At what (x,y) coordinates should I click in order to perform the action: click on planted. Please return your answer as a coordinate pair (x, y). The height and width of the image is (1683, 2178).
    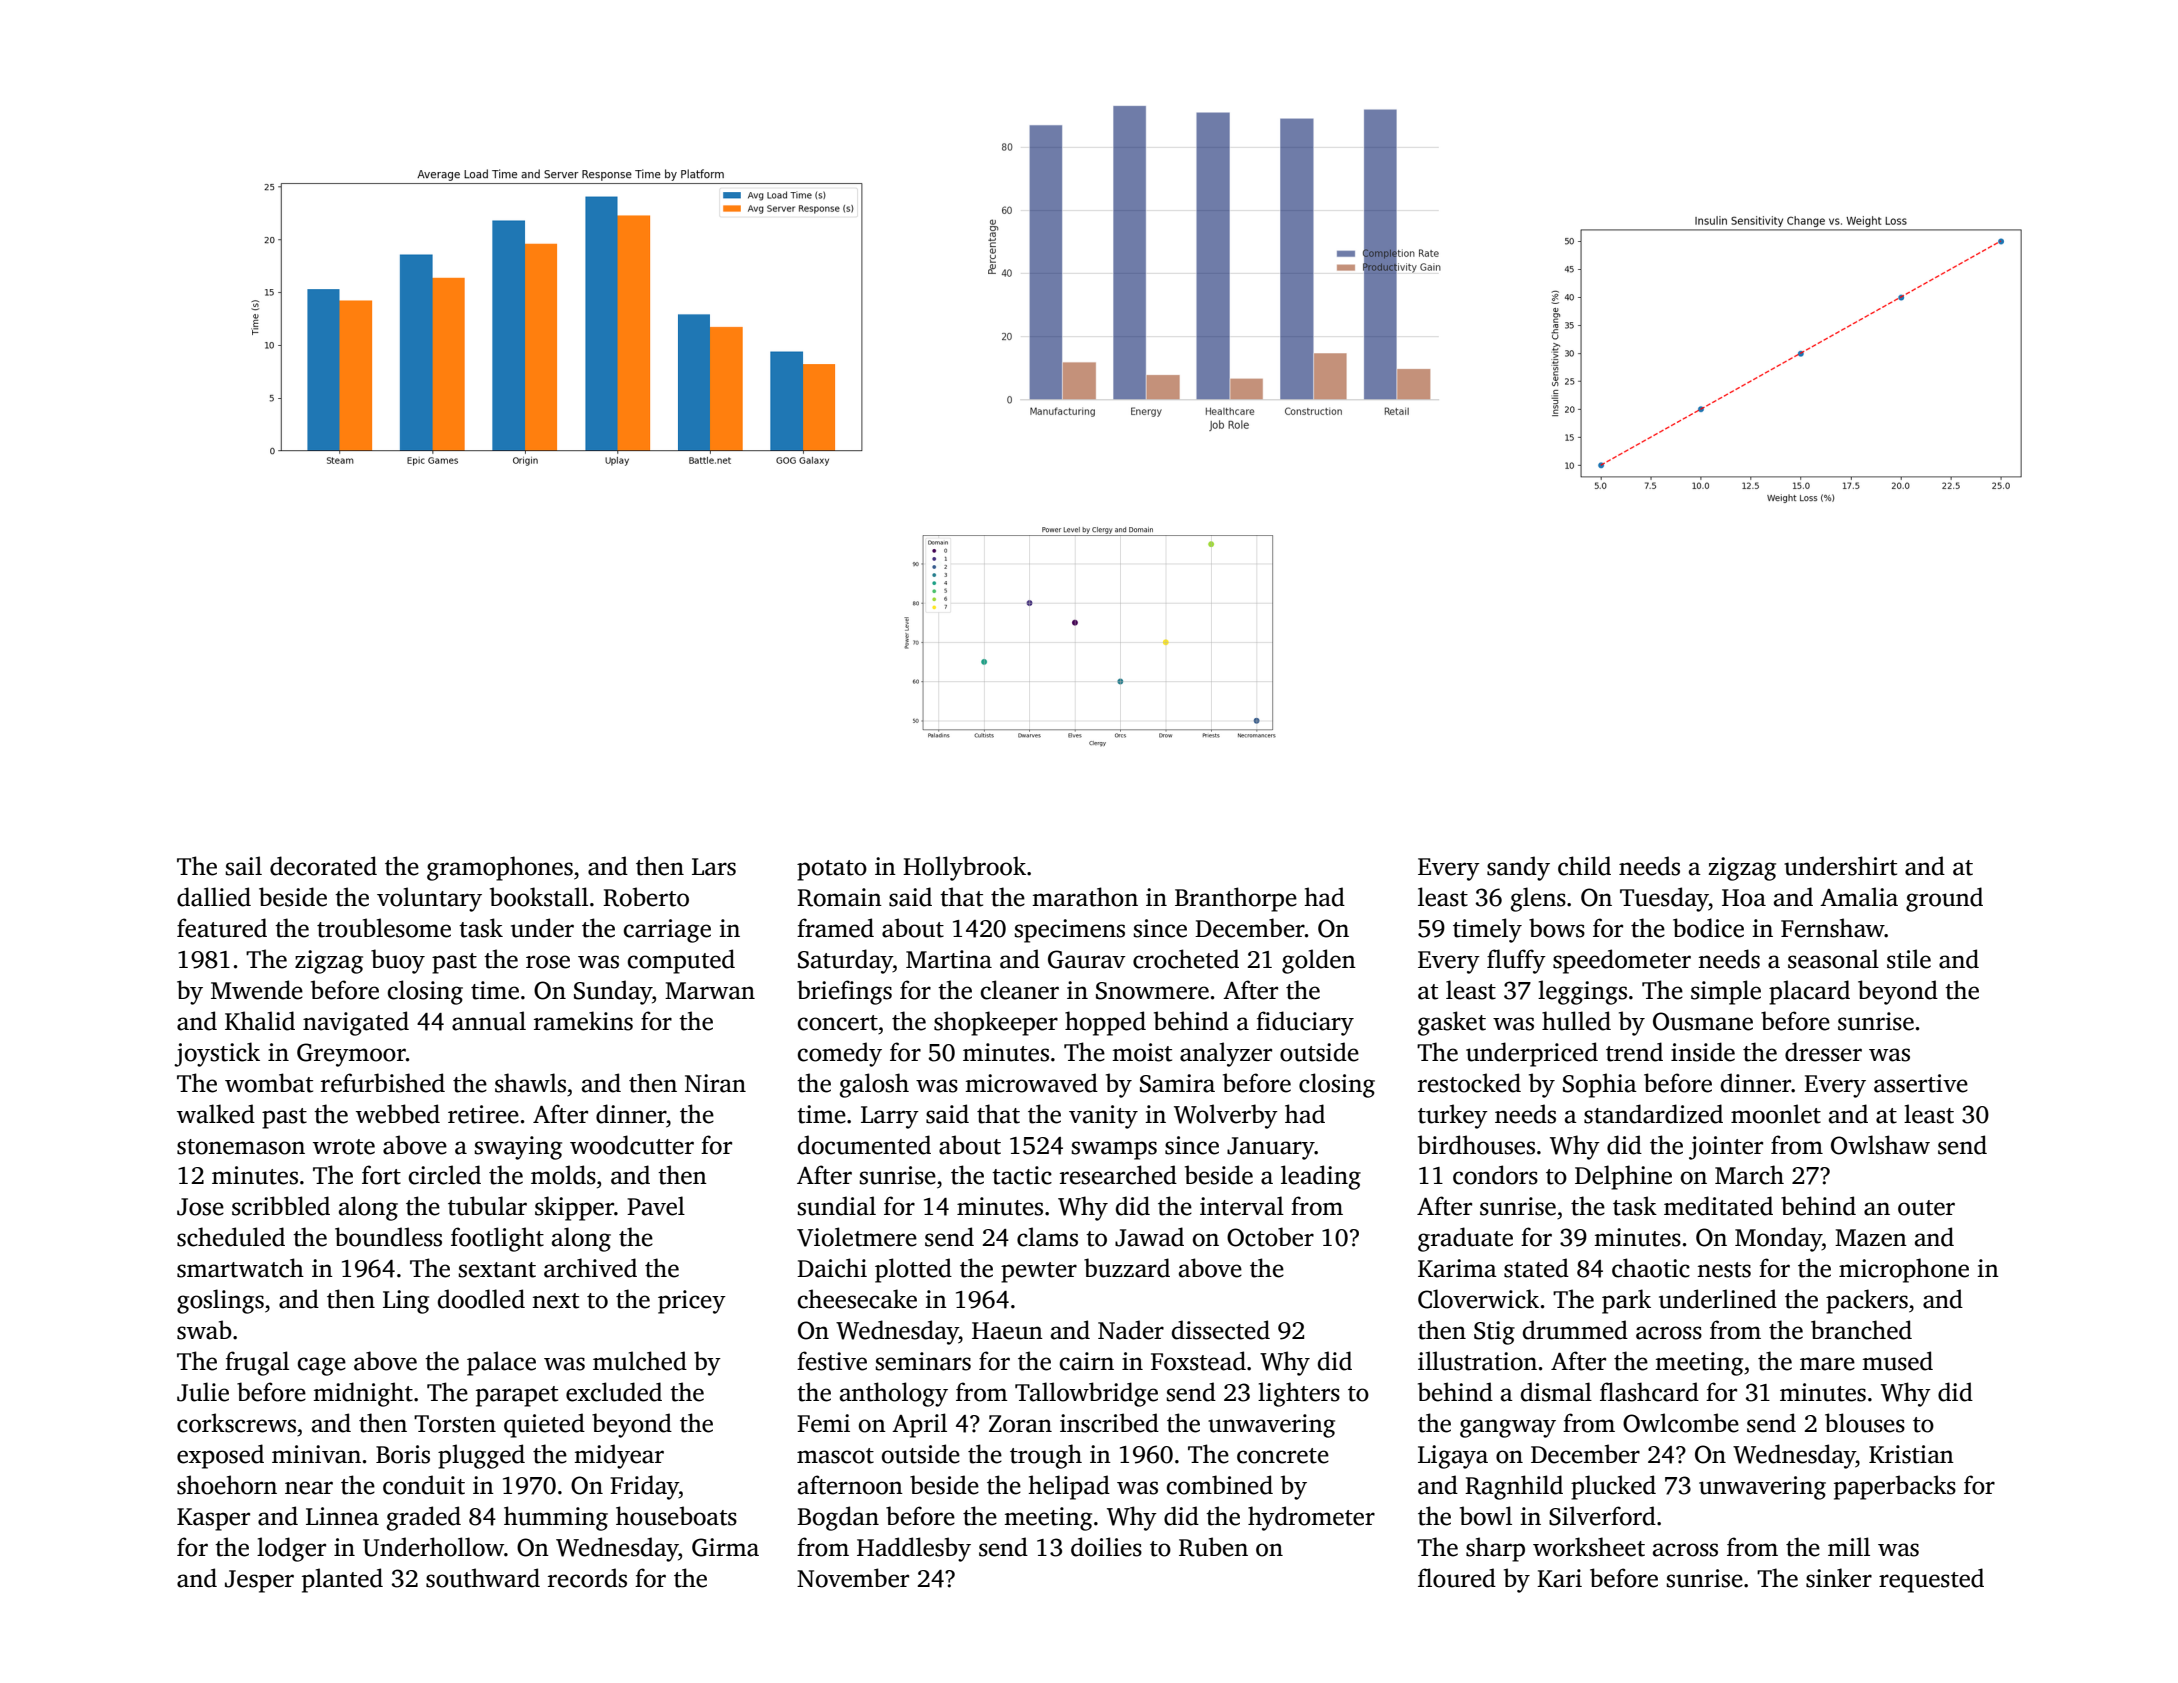
    Looking at the image, I should click on (342, 1580).
